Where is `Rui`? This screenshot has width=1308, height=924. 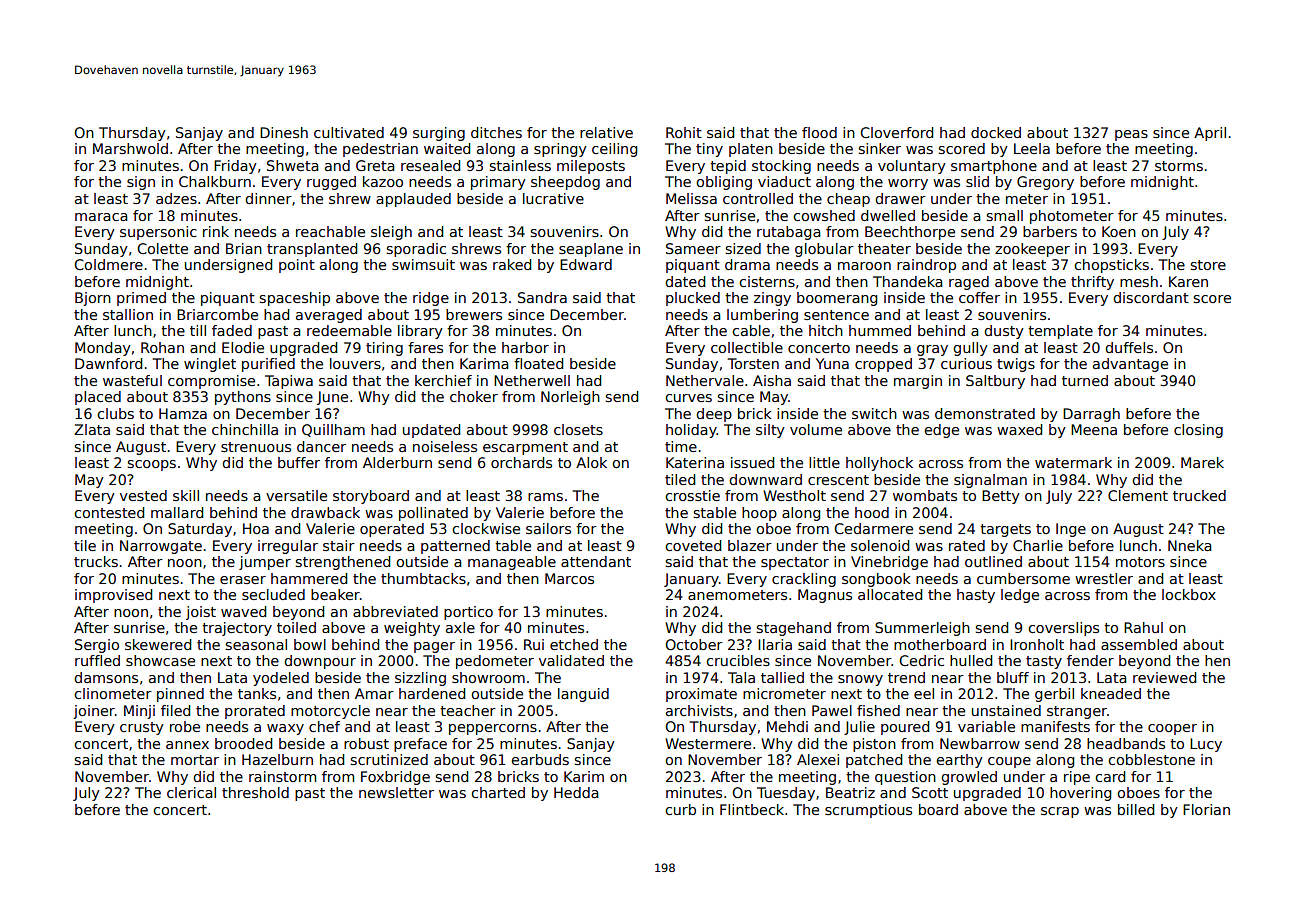 Rui is located at coordinates (534, 644).
